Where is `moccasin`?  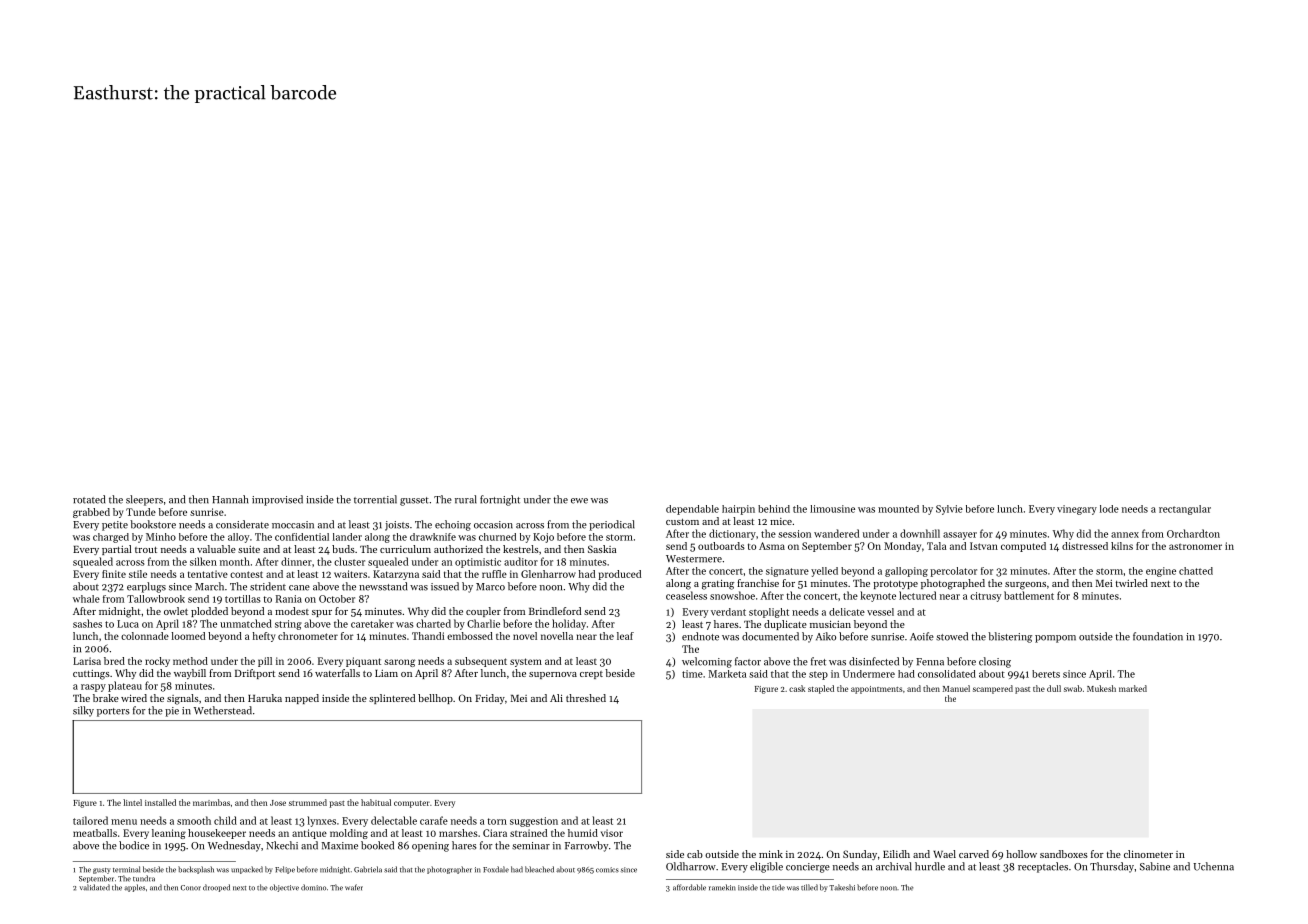 moccasin is located at coordinates (293, 525).
